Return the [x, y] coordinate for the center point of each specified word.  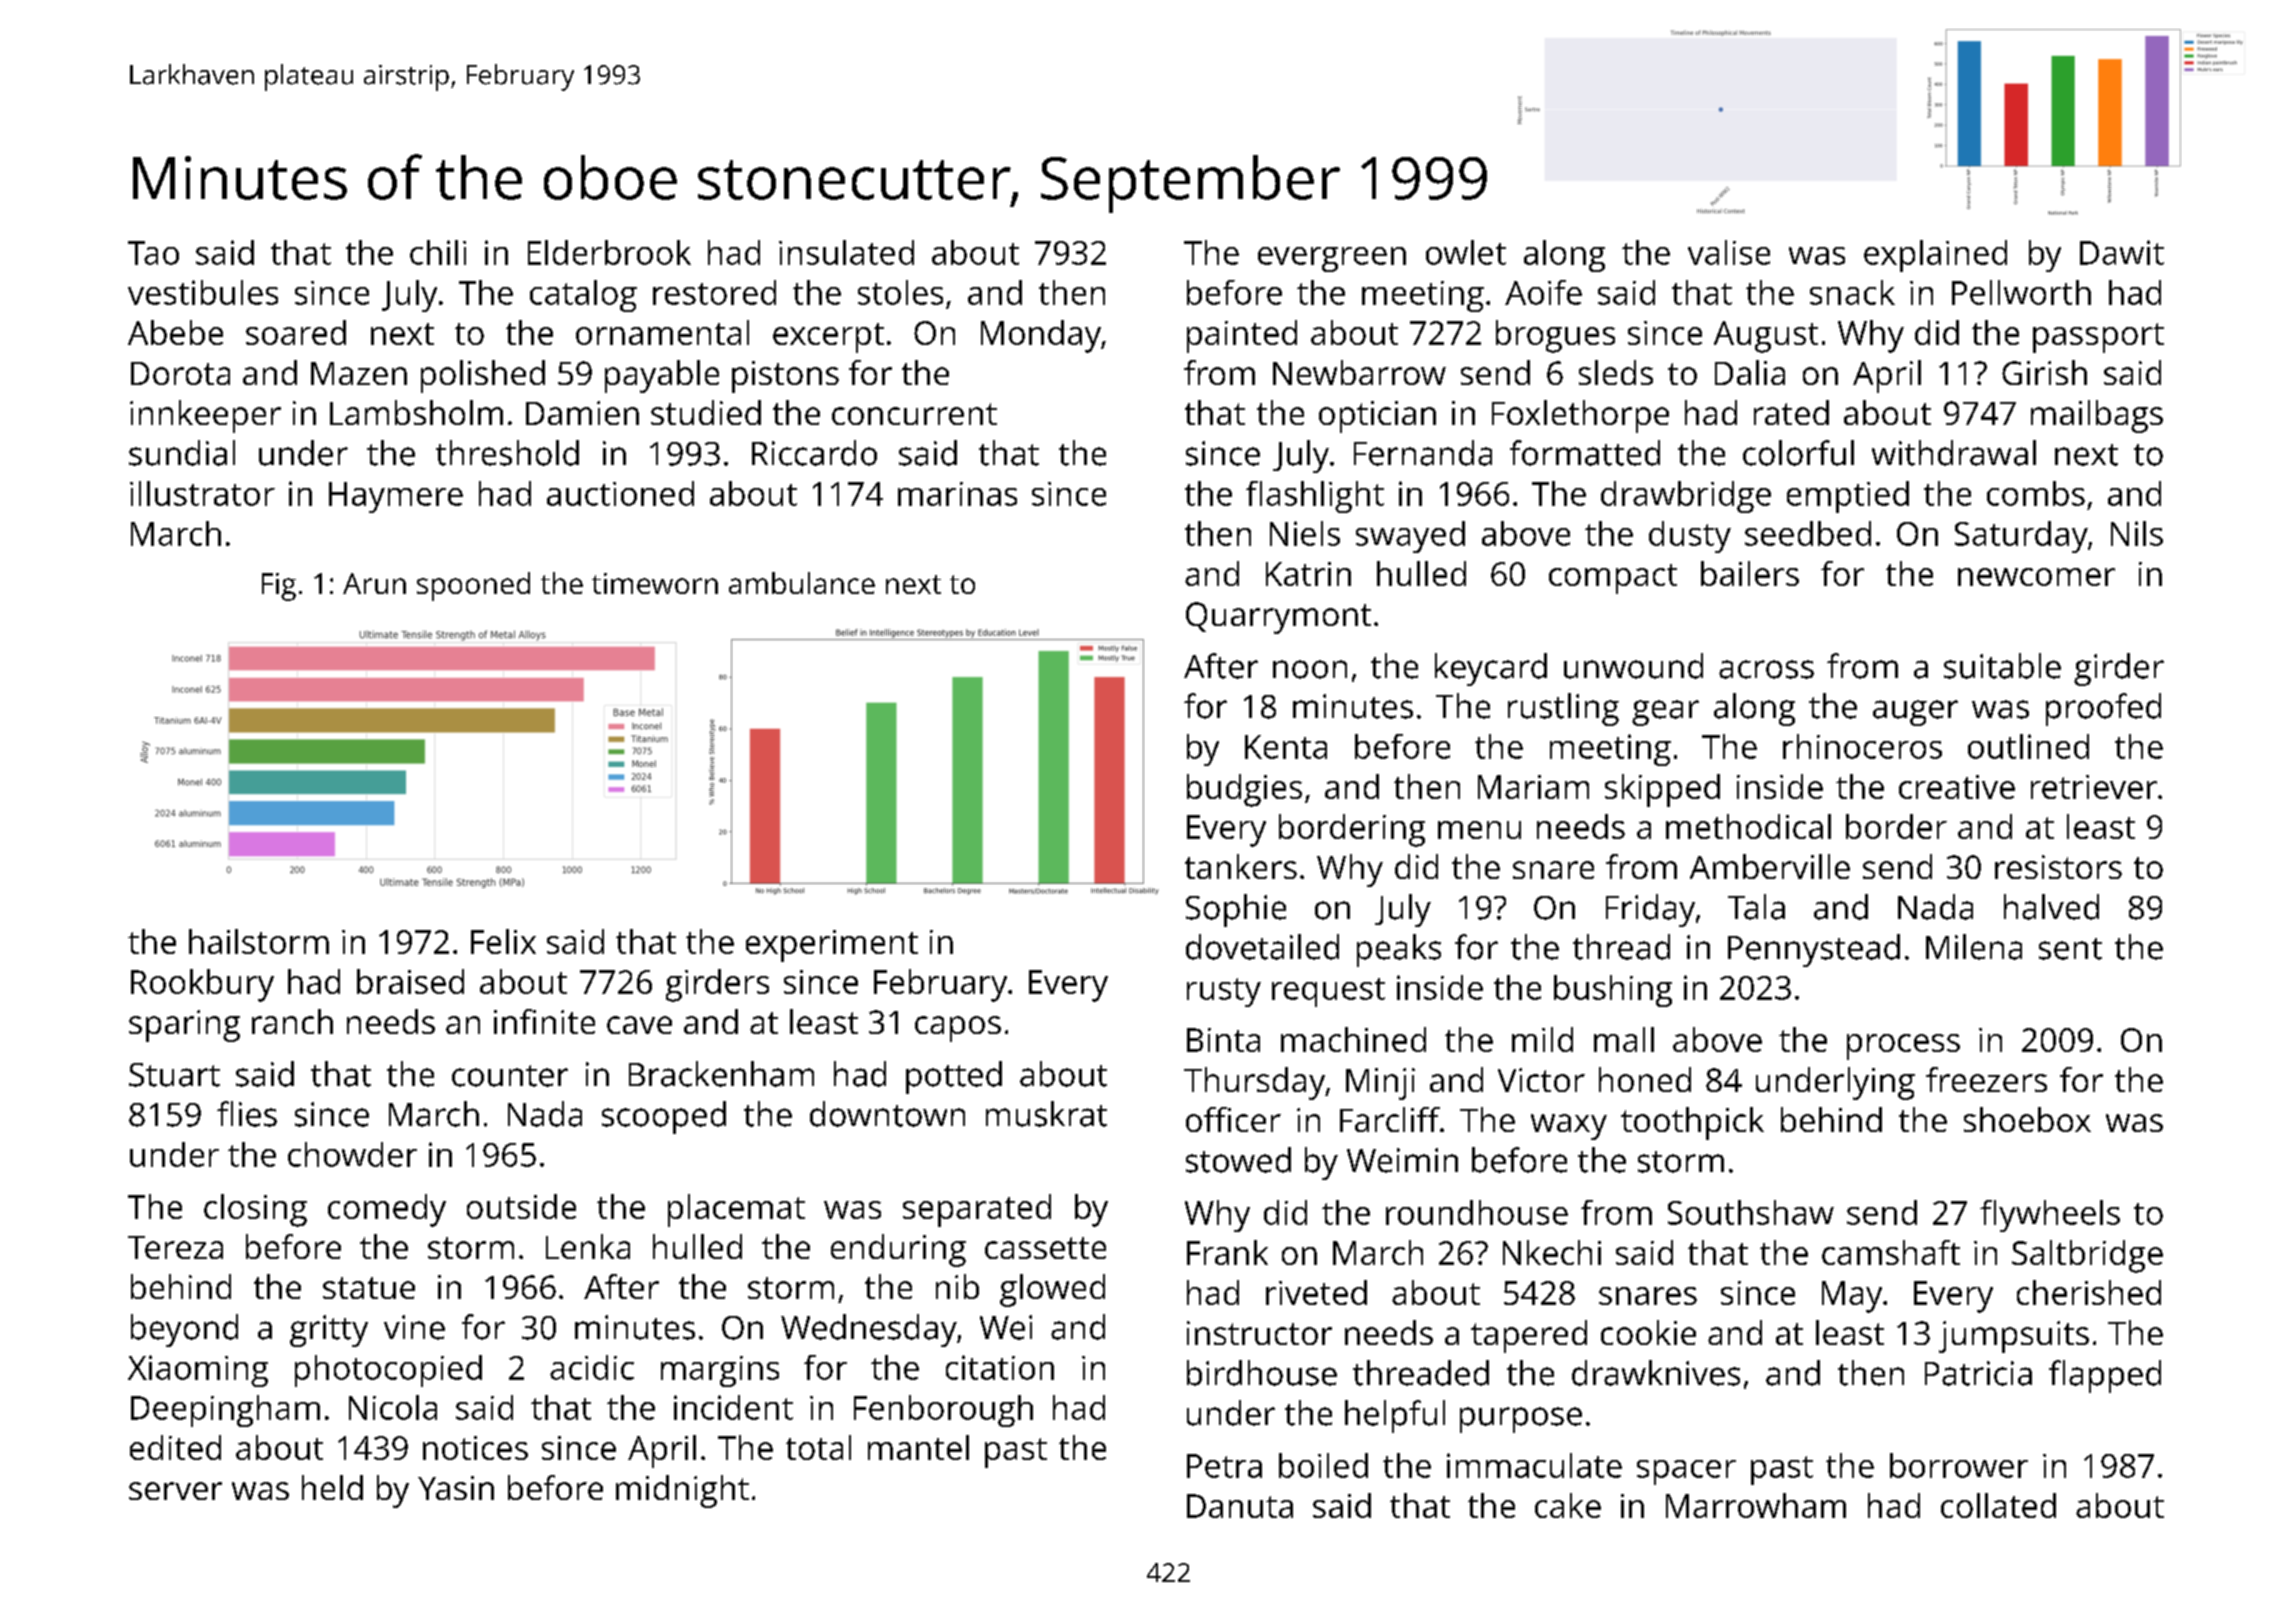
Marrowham [1756, 1505]
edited [175, 1447]
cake [1568, 1505]
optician [1377, 417]
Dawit [2122, 252]
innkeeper [205, 416]
